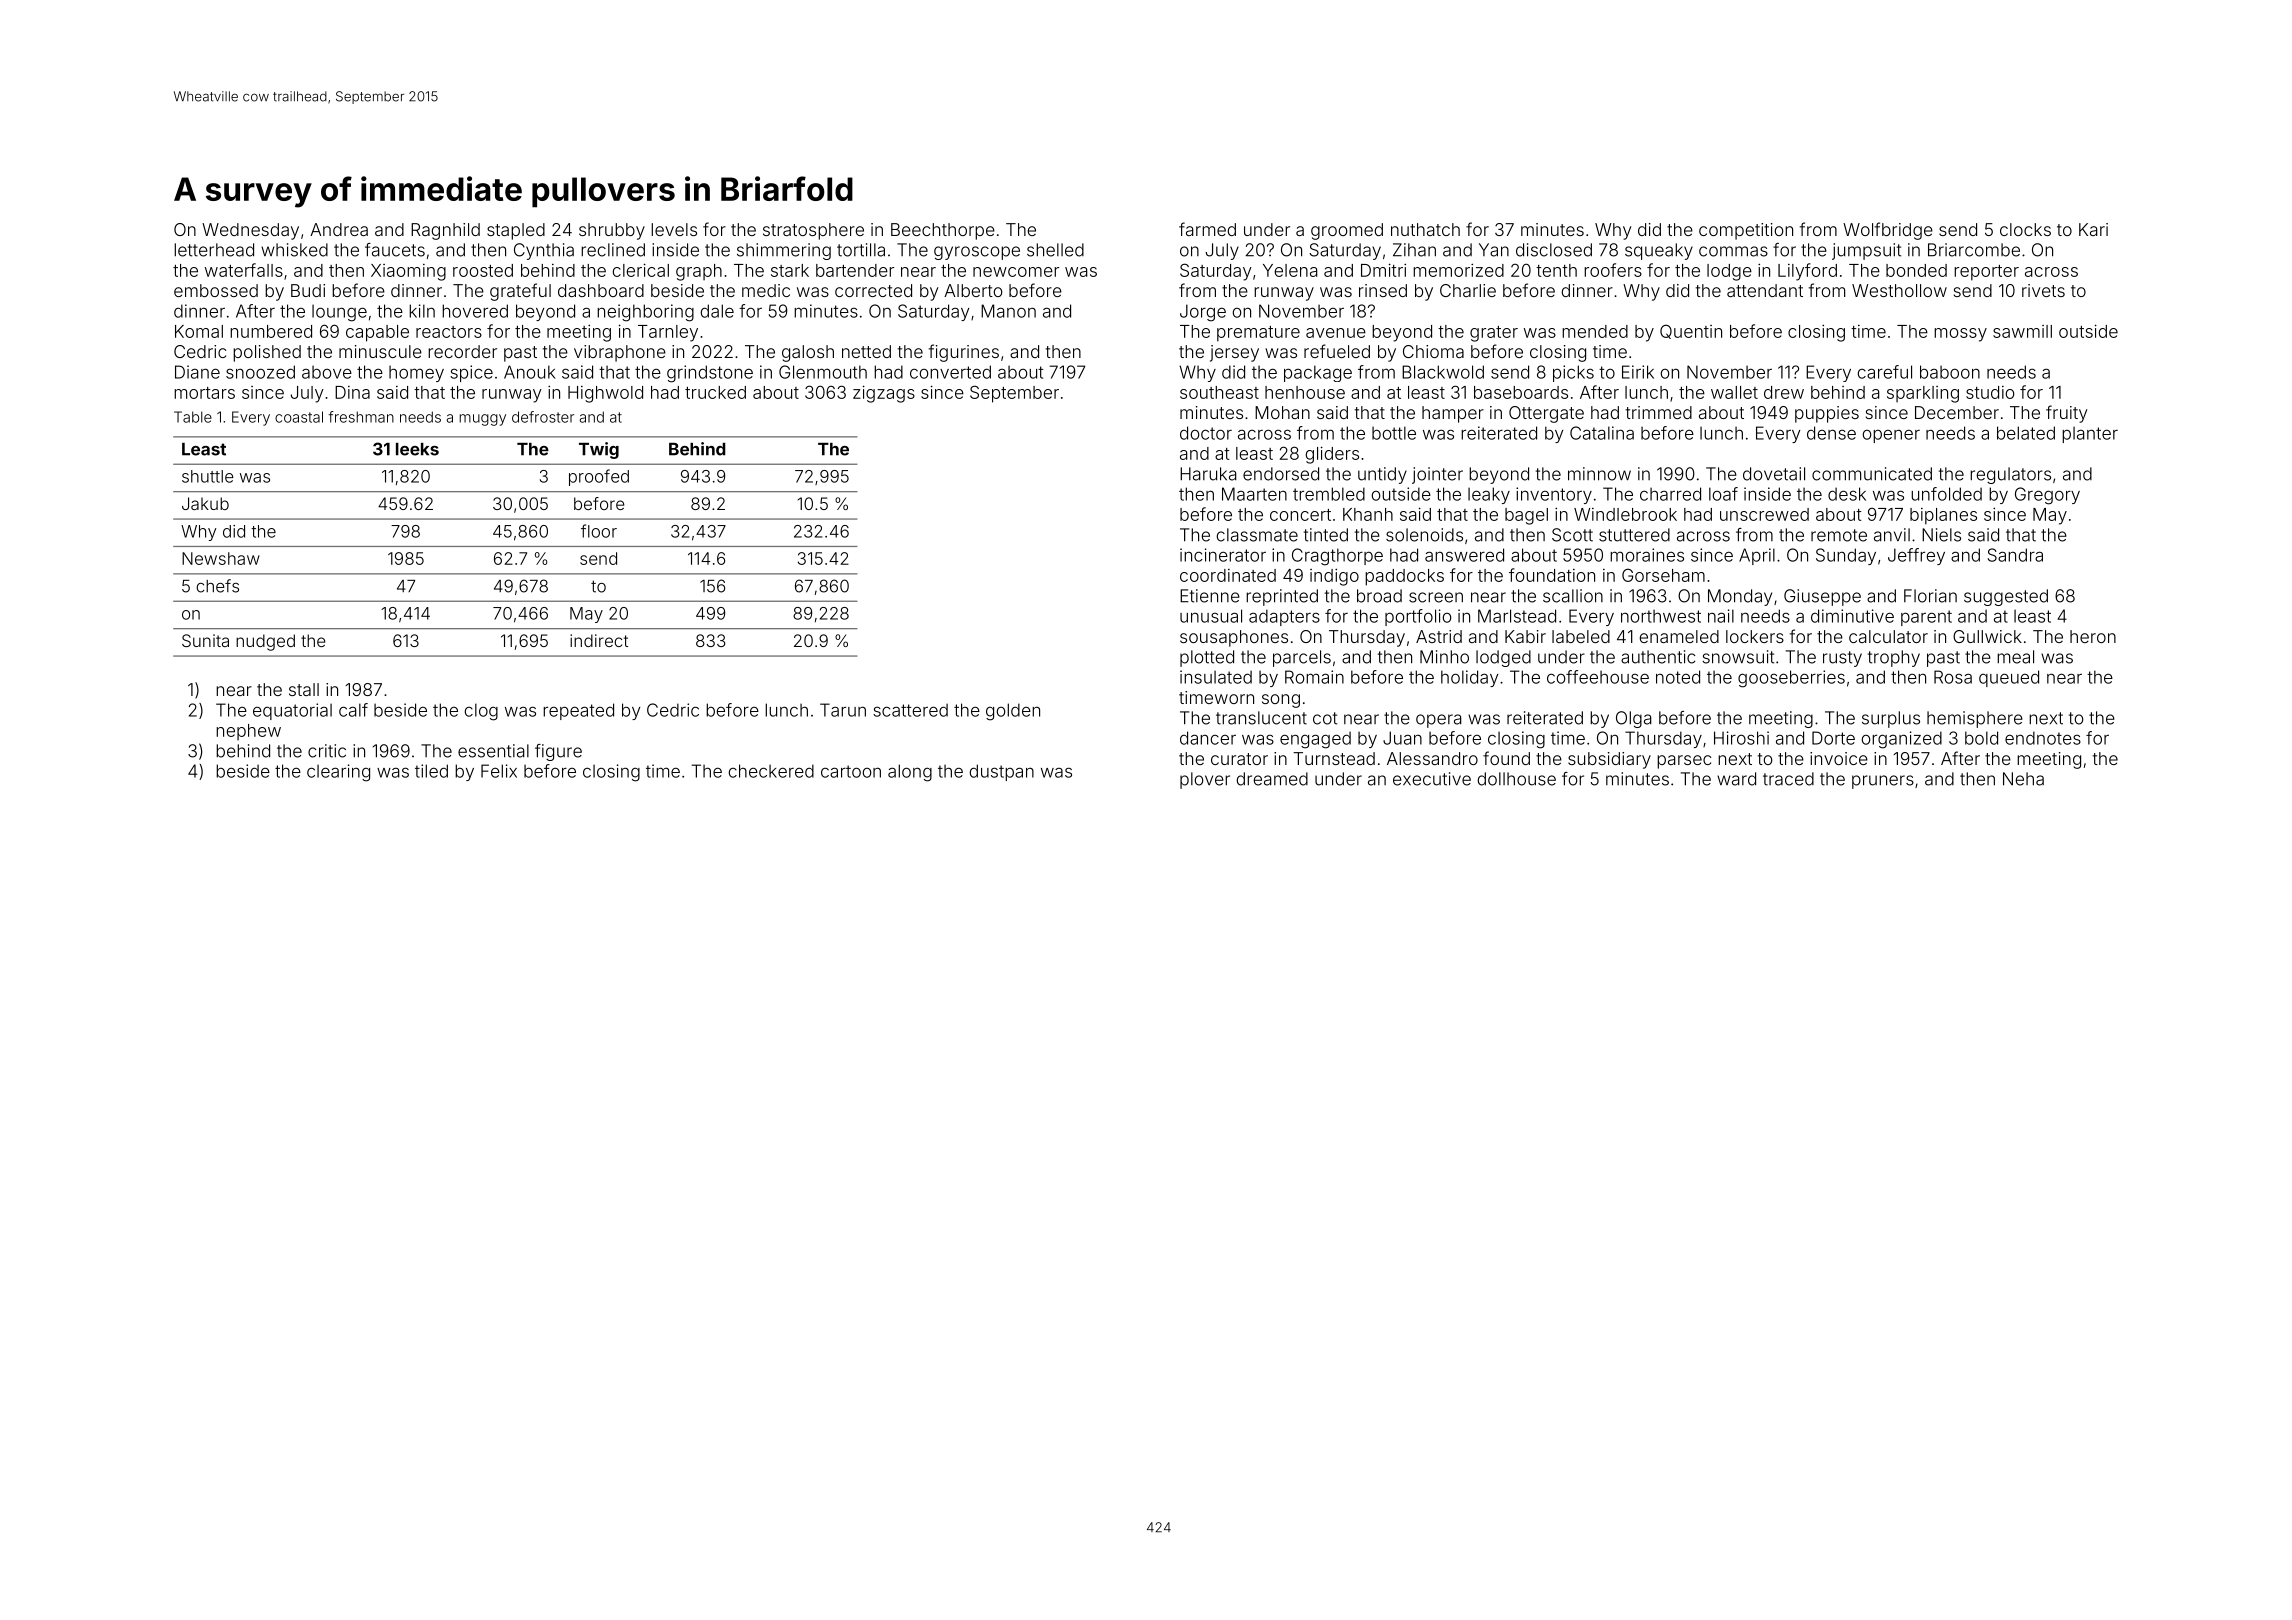  Describe the element at coordinates (1254, 494) in the image. I see `Maarten` at that location.
